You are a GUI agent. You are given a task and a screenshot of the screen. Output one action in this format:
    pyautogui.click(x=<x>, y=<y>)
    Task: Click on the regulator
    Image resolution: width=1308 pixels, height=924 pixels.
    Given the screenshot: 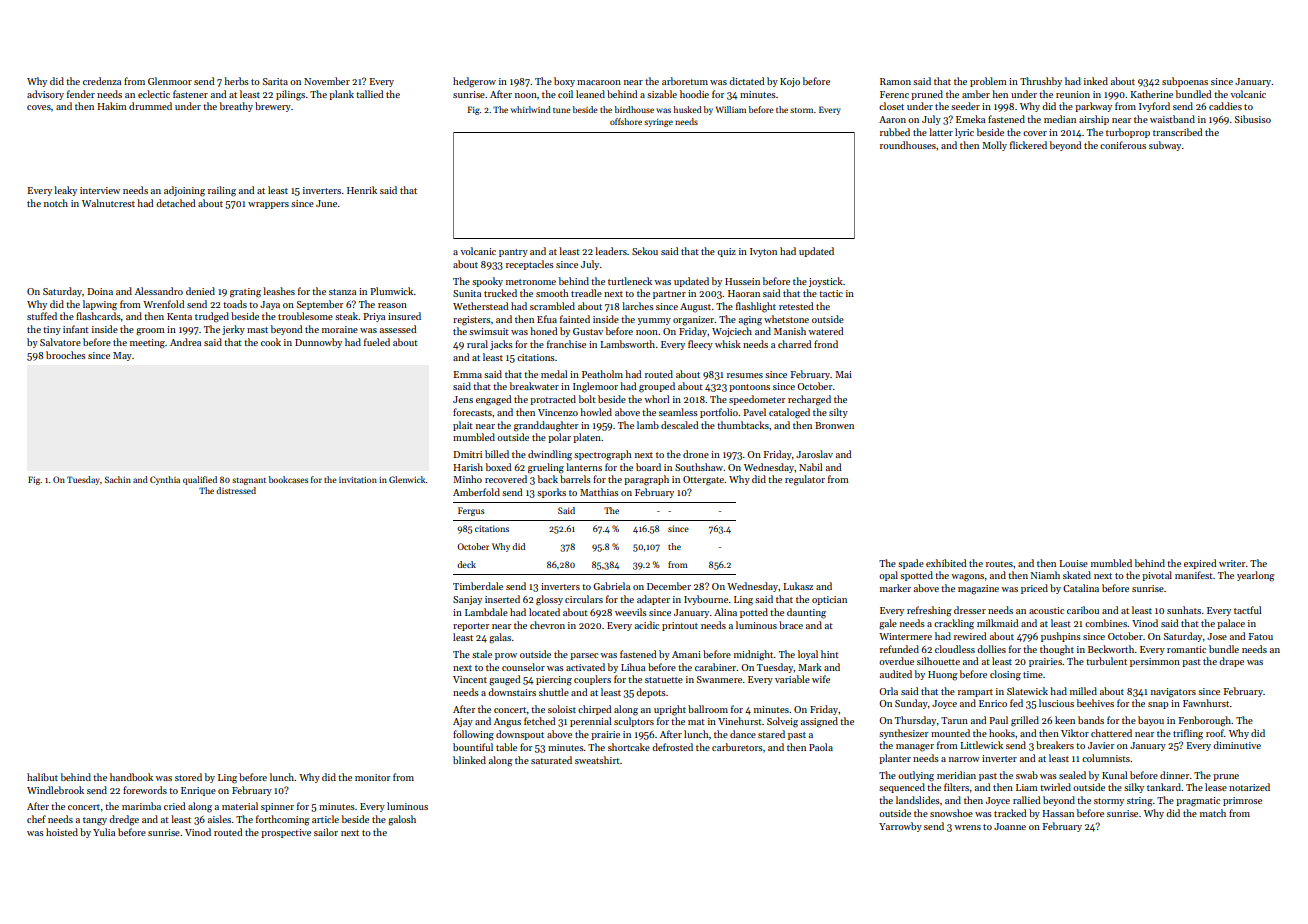 What is the action you would take?
    pyautogui.click(x=805, y=480)
